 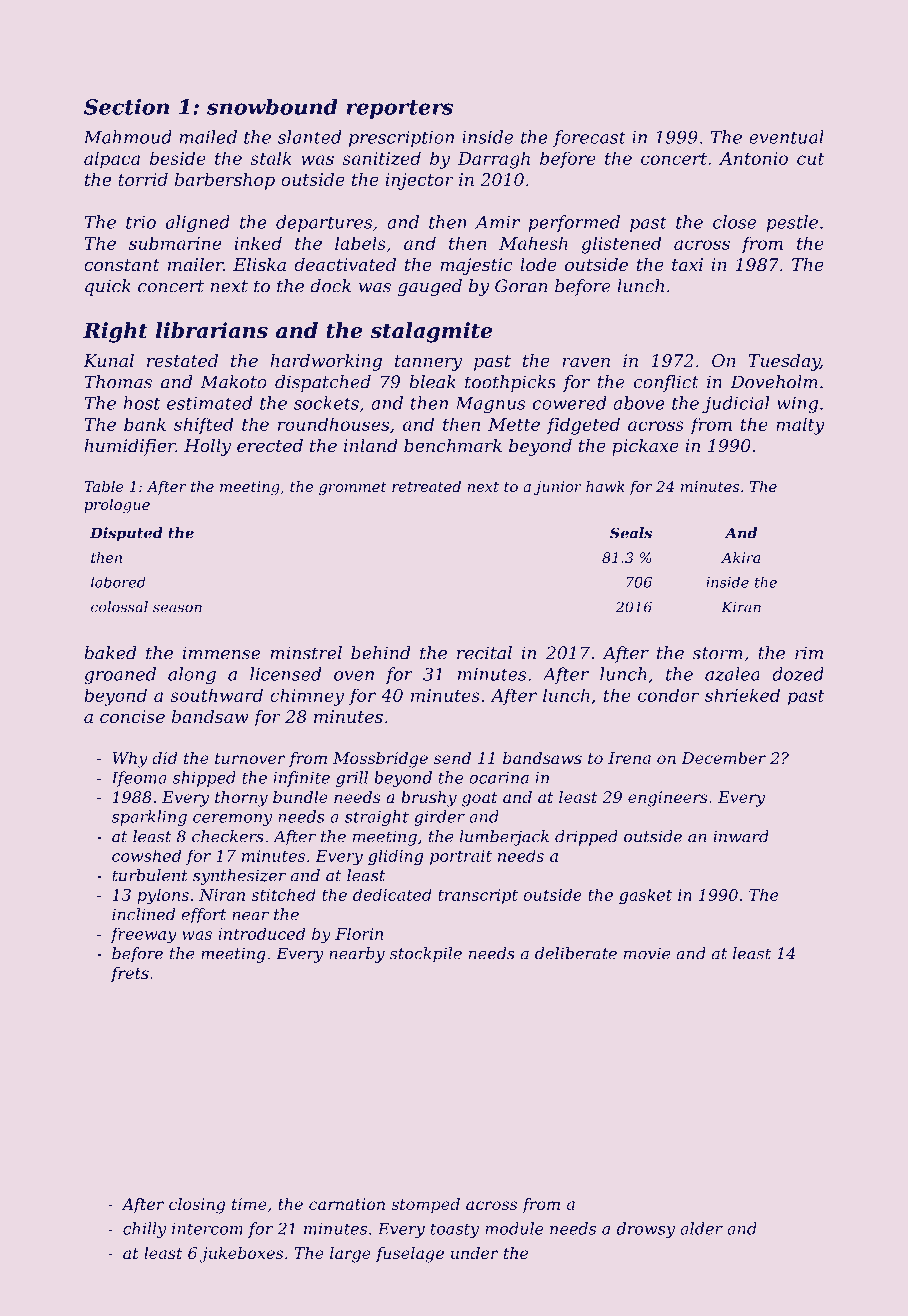 What do you see at coordinates (259, 264) in the screenshot?
I see `Eliska` at bounding box center [259, 264].
